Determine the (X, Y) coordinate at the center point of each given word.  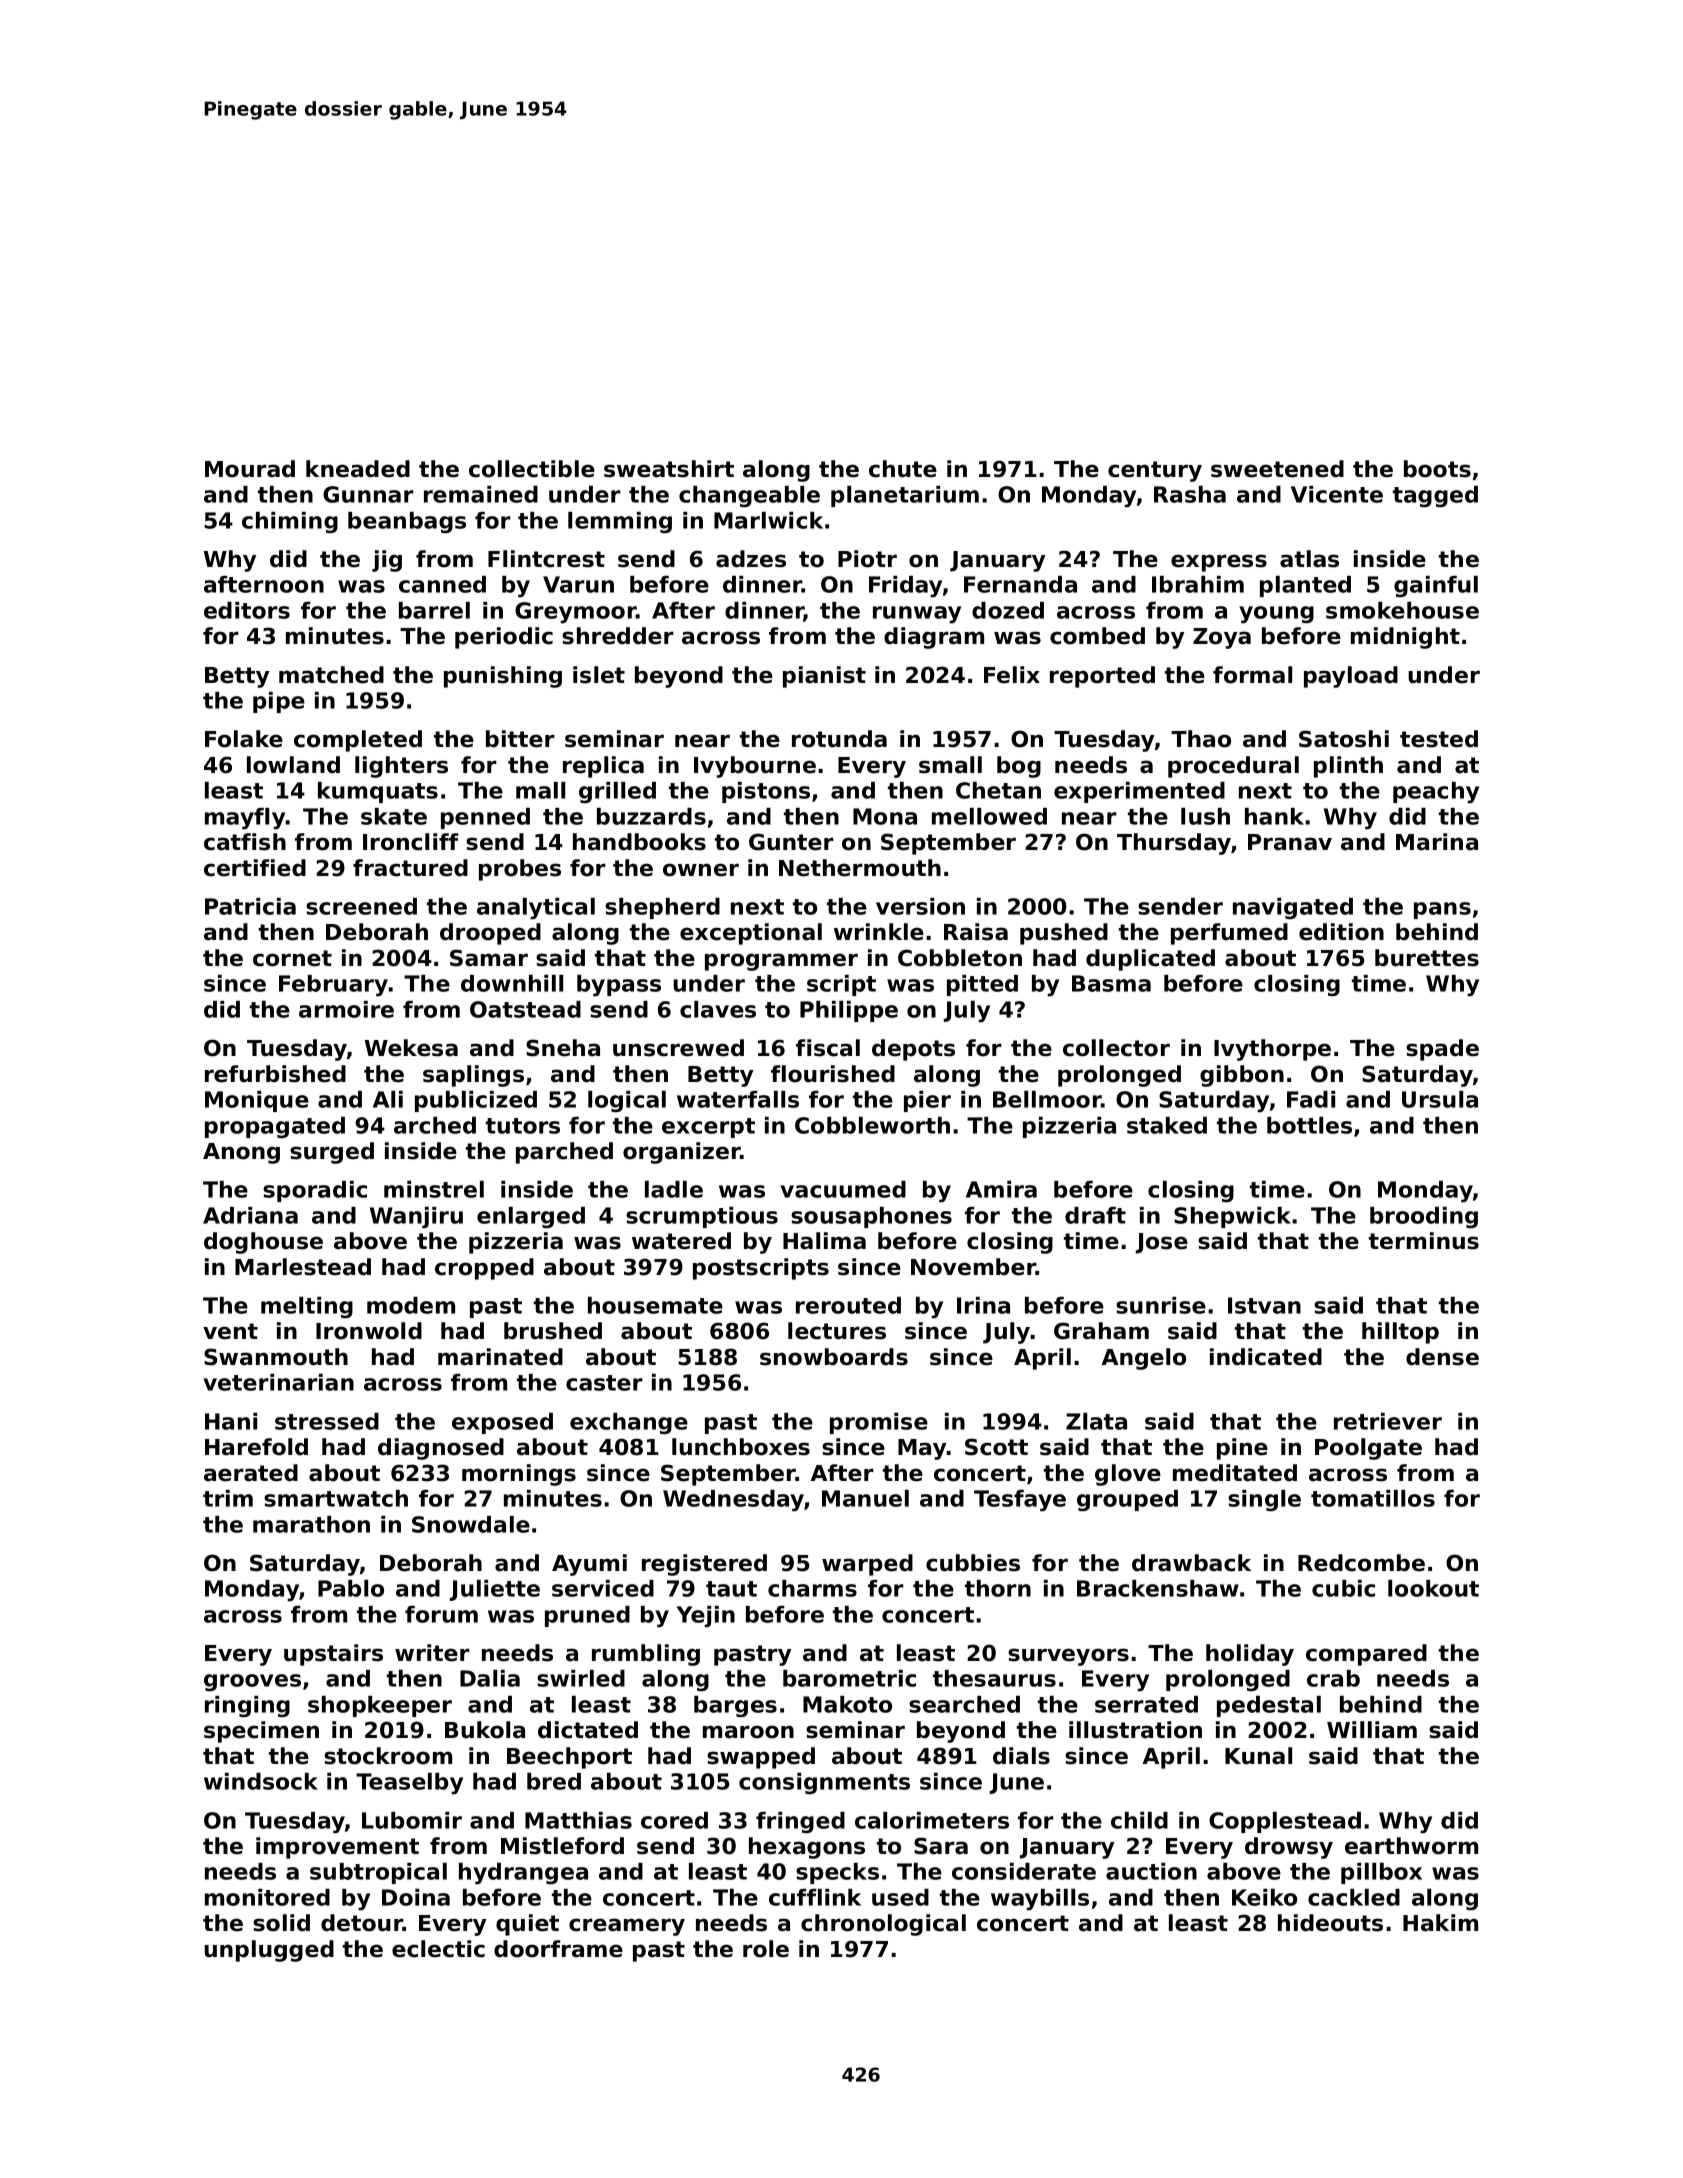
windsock (261, 1781)
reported (1102, 677)
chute (903, 469)
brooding (1424, 1217)
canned (442, 584)
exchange (629, 1423)
